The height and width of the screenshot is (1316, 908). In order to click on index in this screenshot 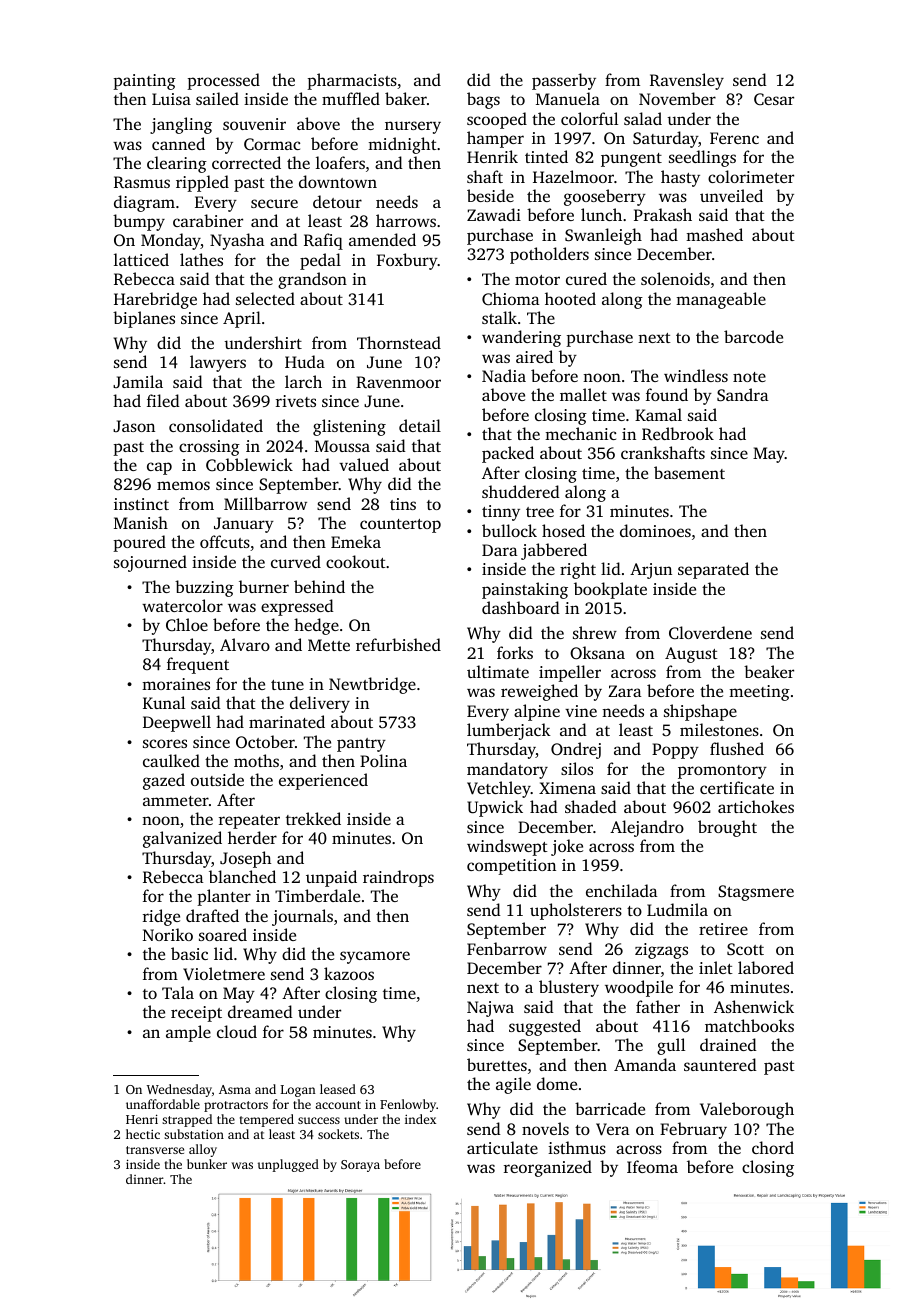, I will do `click(420, 1119)`.
